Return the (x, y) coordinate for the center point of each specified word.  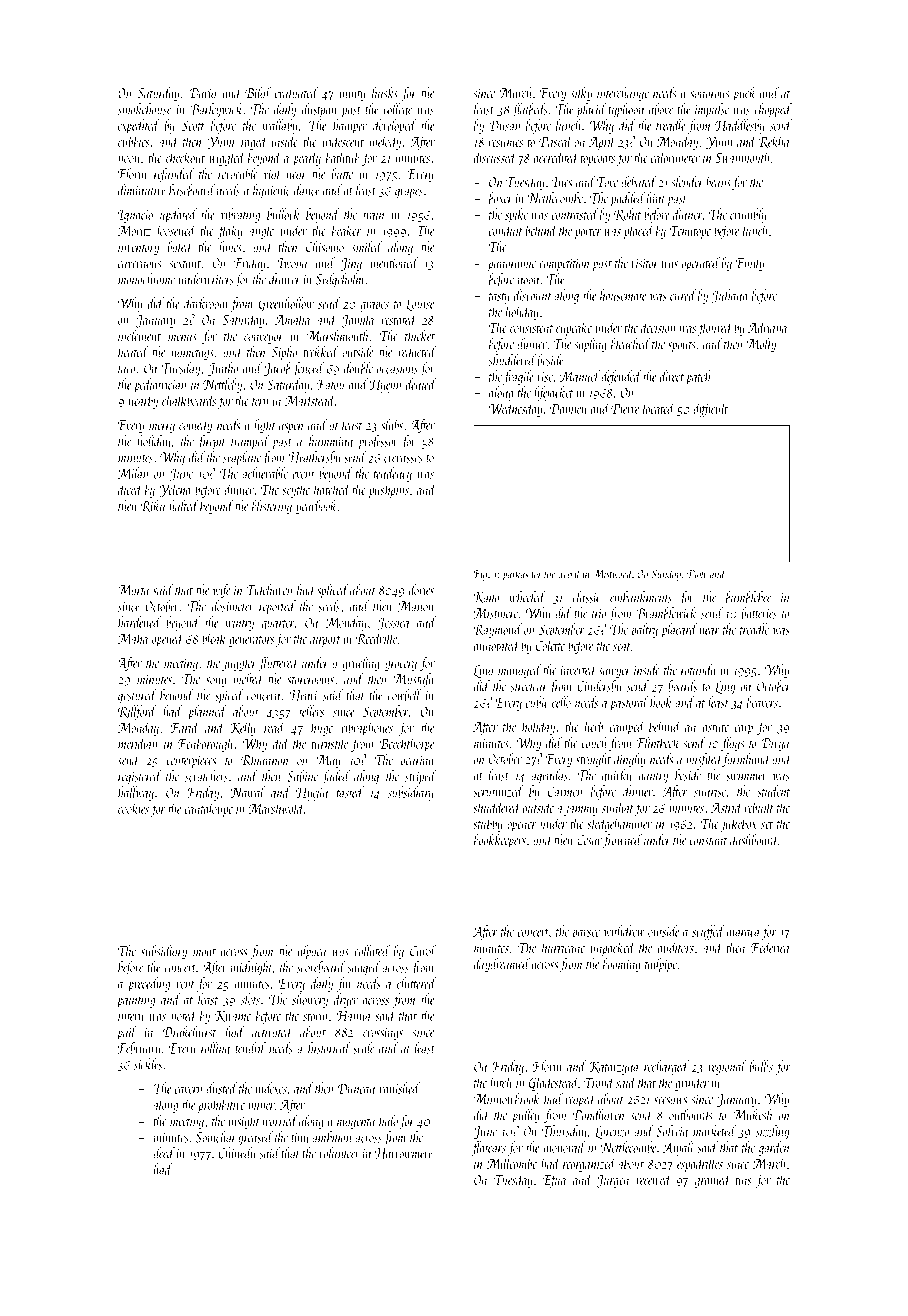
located (659, 408)
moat (204, 952)
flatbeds (529, 110)
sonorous (710, 95)
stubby (488, 824)
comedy (195, 426)
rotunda (698, 669)
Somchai (215, 1137)
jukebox (738, 824)
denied (421, 384)
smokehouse (144, 109)
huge (322, 728)
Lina (484, 671)
